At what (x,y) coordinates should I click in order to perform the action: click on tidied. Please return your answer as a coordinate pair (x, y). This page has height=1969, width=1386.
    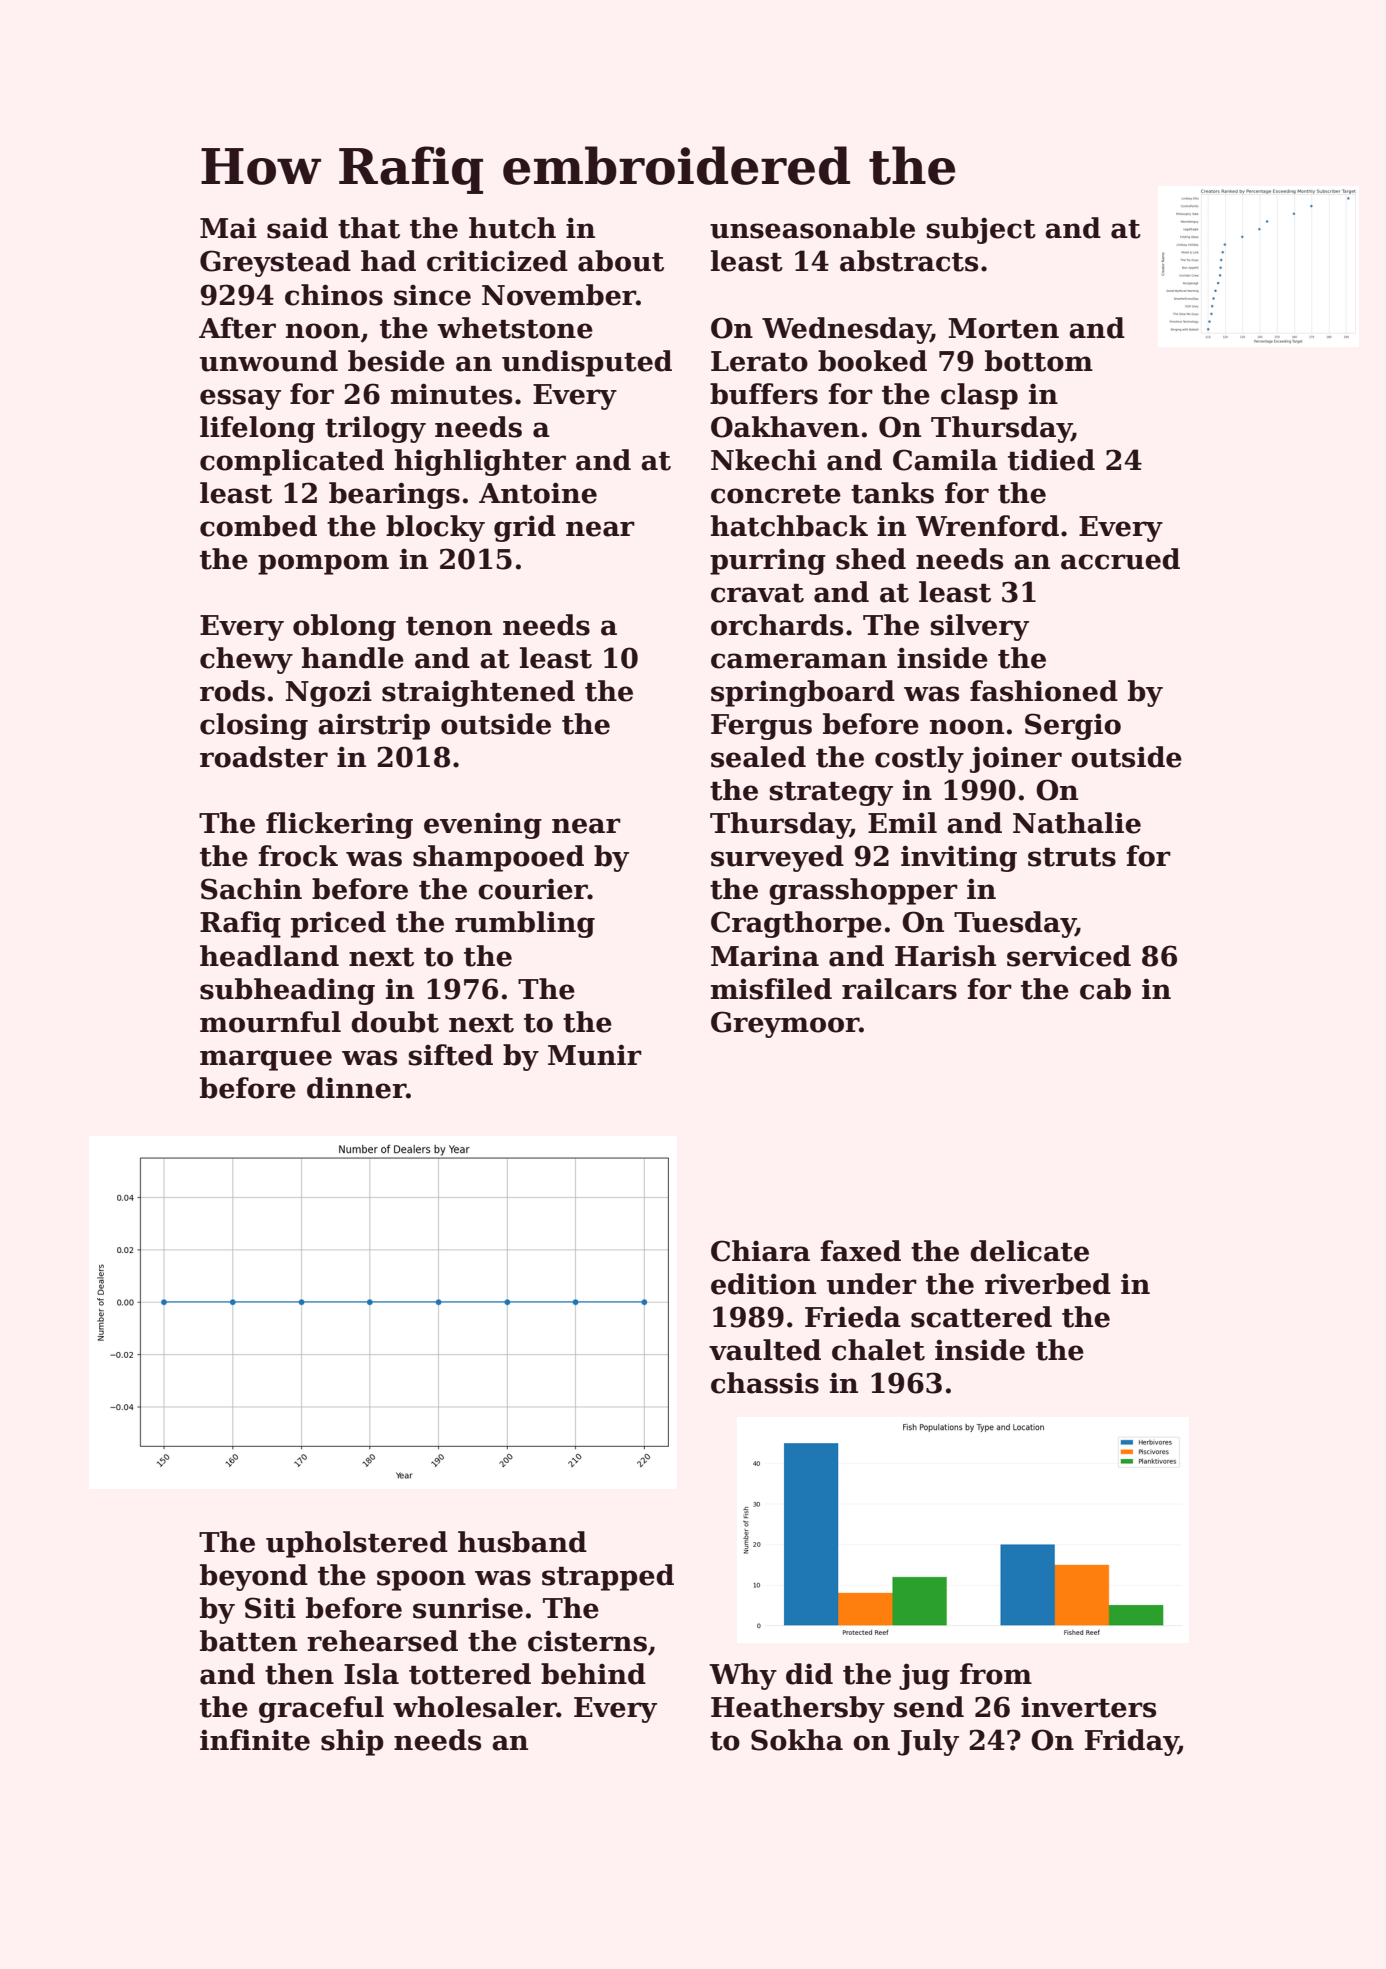
    Looking at the image, I should click on (1051, 460).
